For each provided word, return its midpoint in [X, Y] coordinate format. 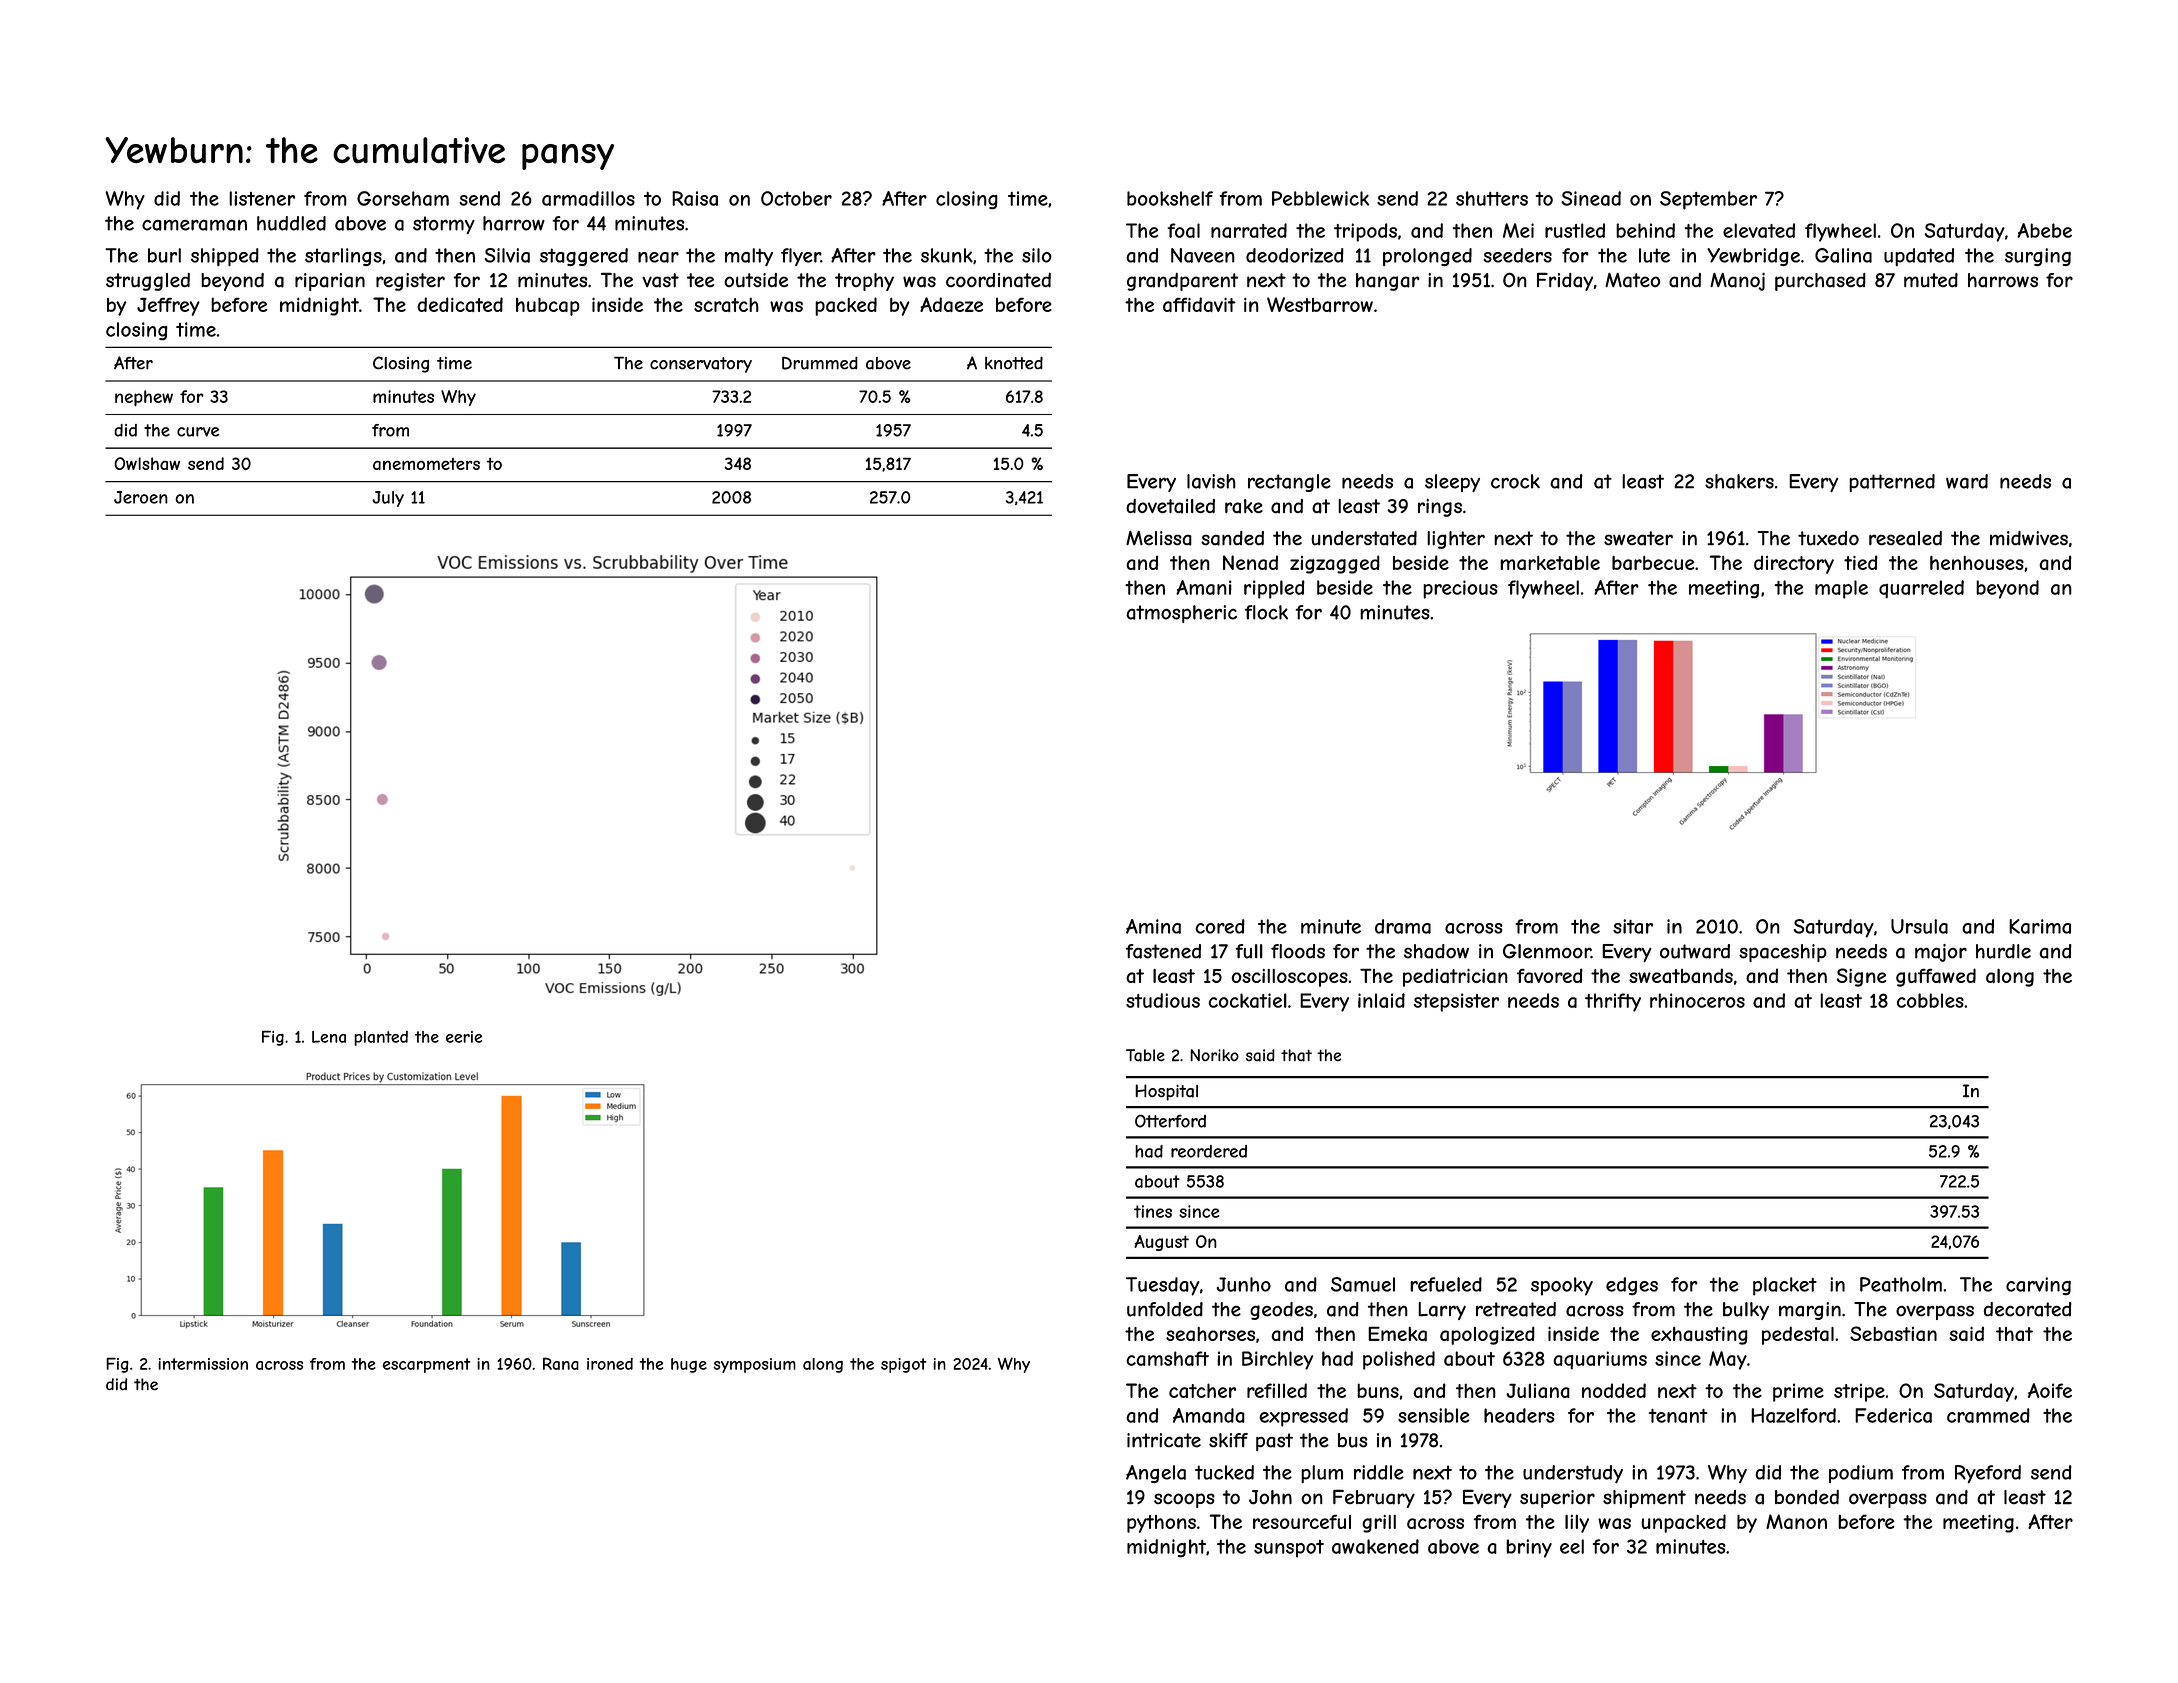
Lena [329, 1037]
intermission [203, 1364]
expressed [1303, 1417]
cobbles [1930, 1000]
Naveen [1203, 255]
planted [381, 1038]
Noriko [1214, 1055]
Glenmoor [1547, 951]
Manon [1796, 1521]
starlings [343, 257]
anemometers [426, 464]
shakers [1739, 481]
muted [1931, 280]
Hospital [1166, 1092]
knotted [1014, 363]
